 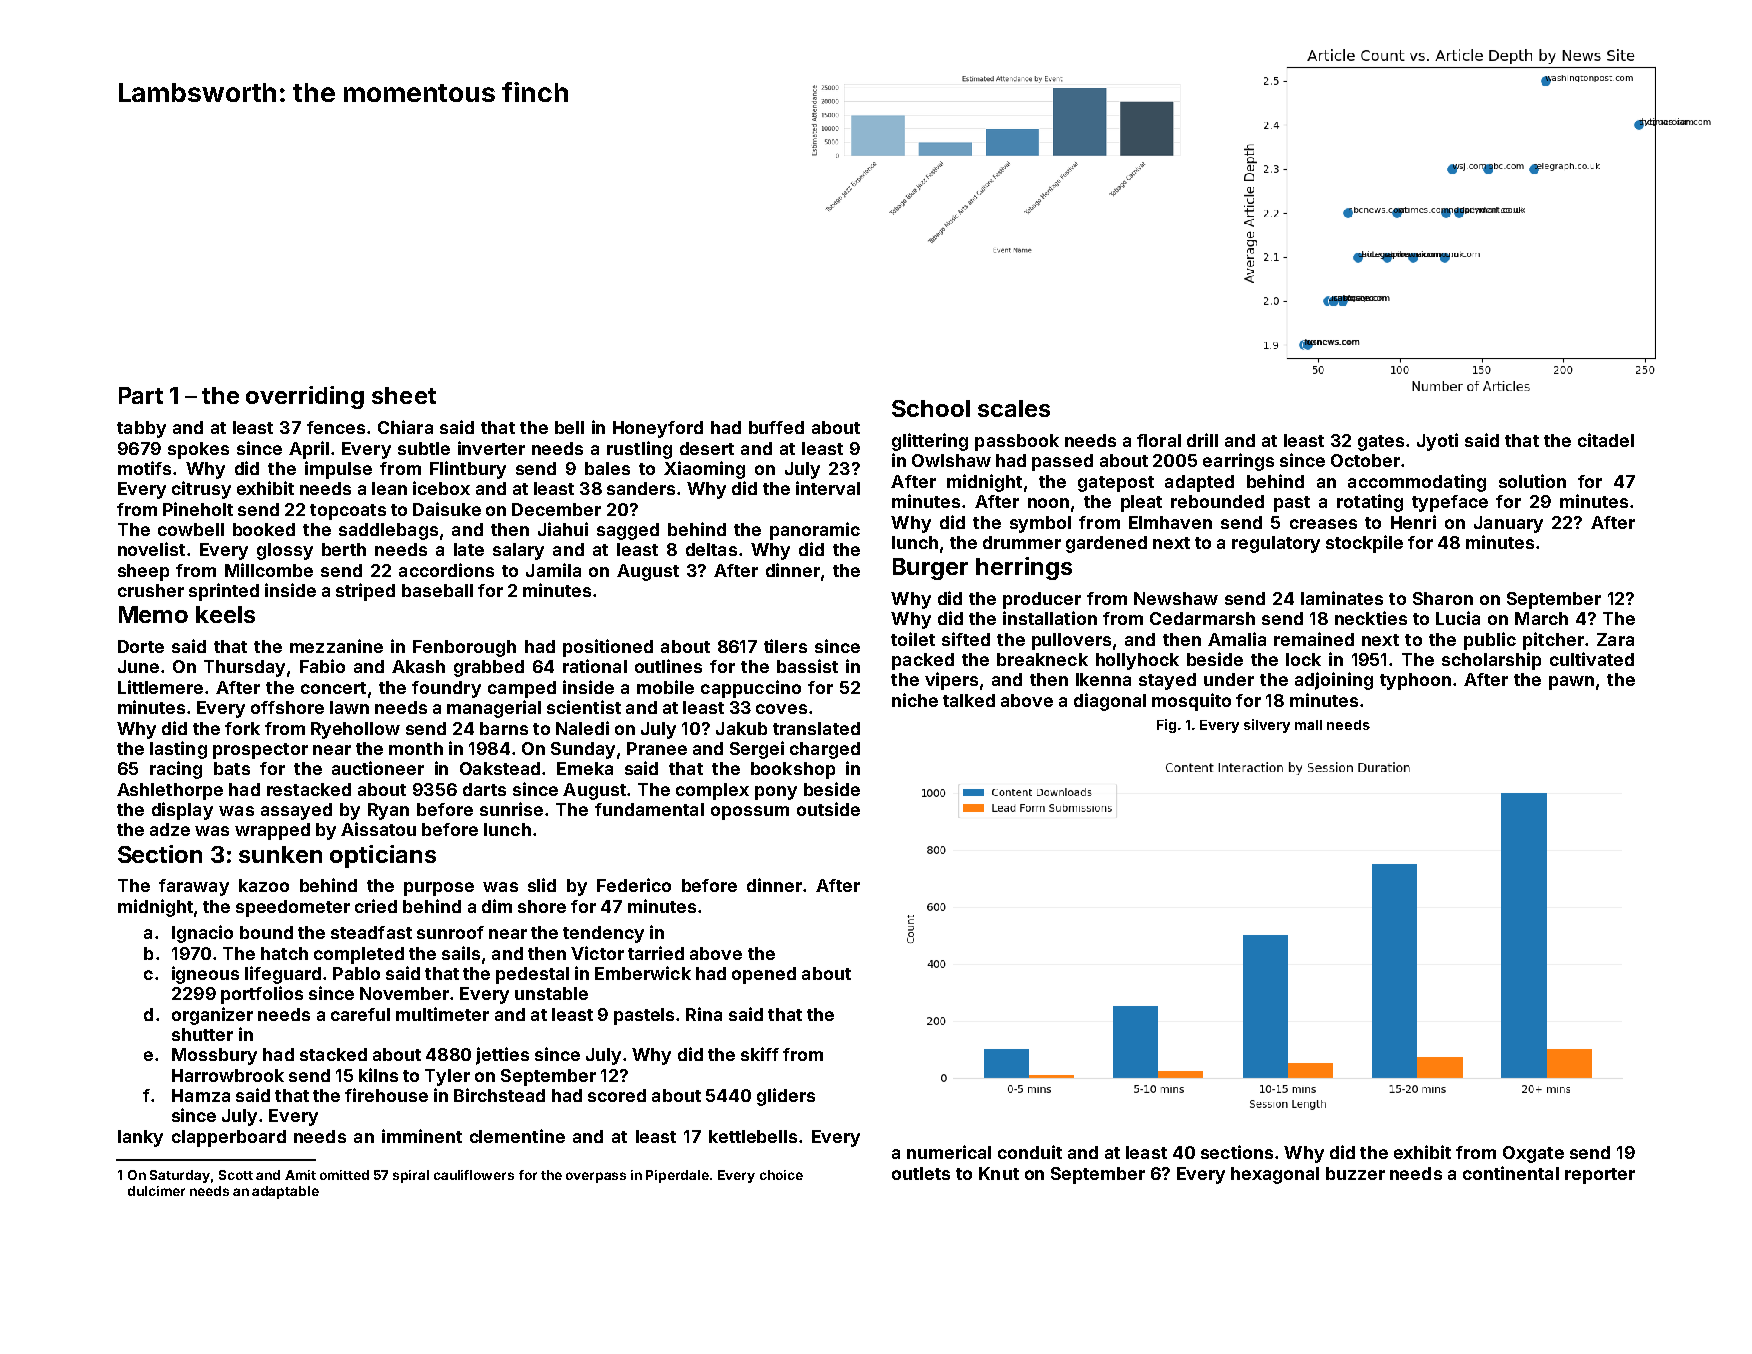 What do you see at coordinates (474, 1175) in the page?
I see `cauliflowers` at bounding box center [474, 1175].
